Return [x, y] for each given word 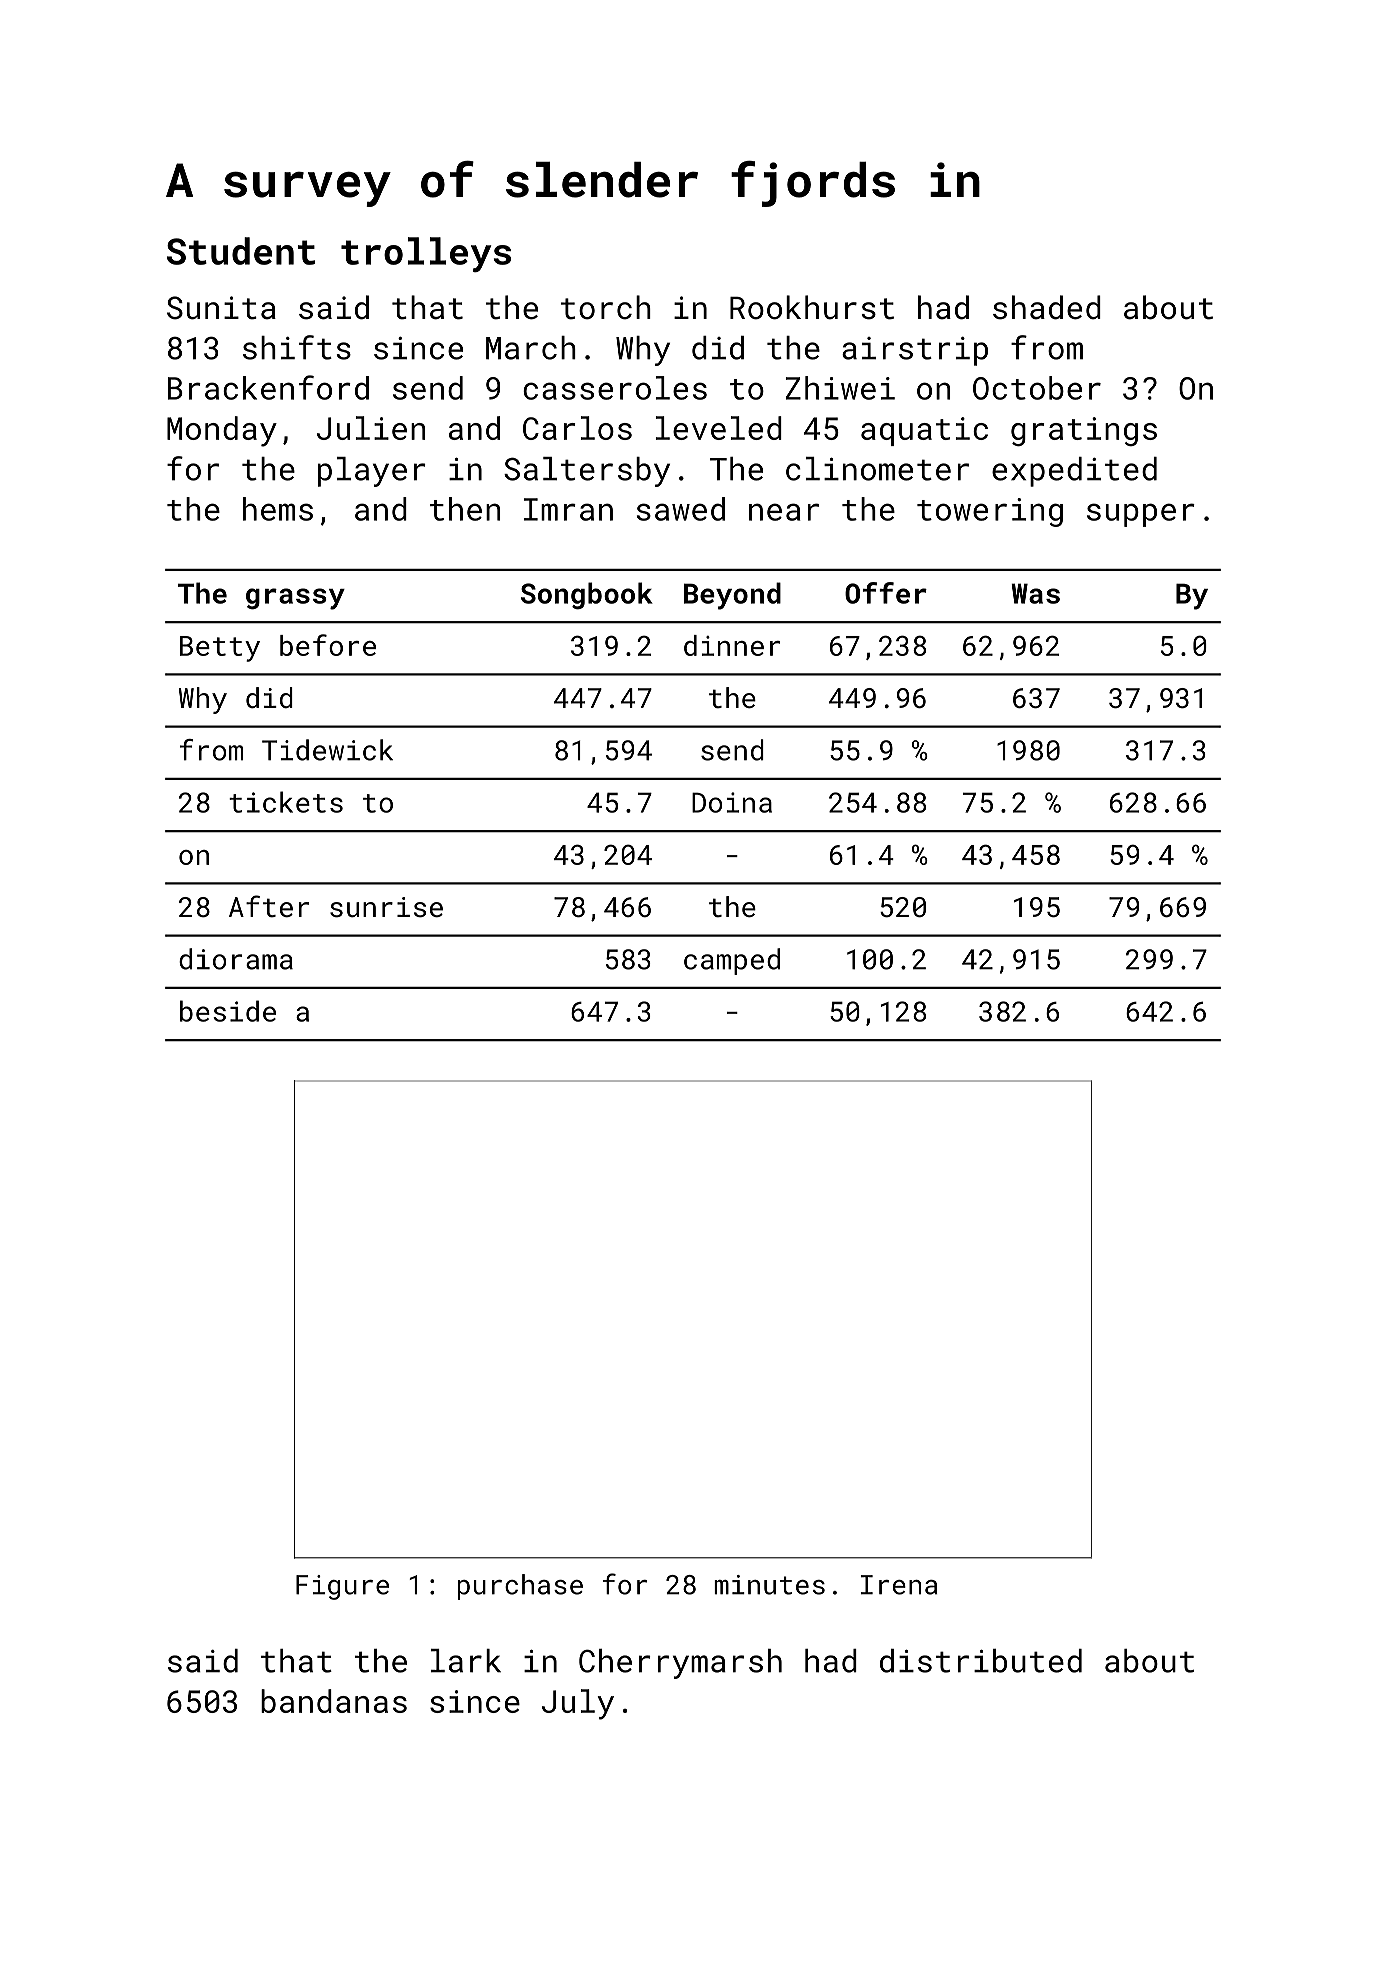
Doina [732, 802]
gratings [1084, 431]
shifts [297, 347]
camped [732, 961]
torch [606, 307]
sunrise [386, 907]
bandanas [334, 1701]
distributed [981, 1661]
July [578, 1704]
